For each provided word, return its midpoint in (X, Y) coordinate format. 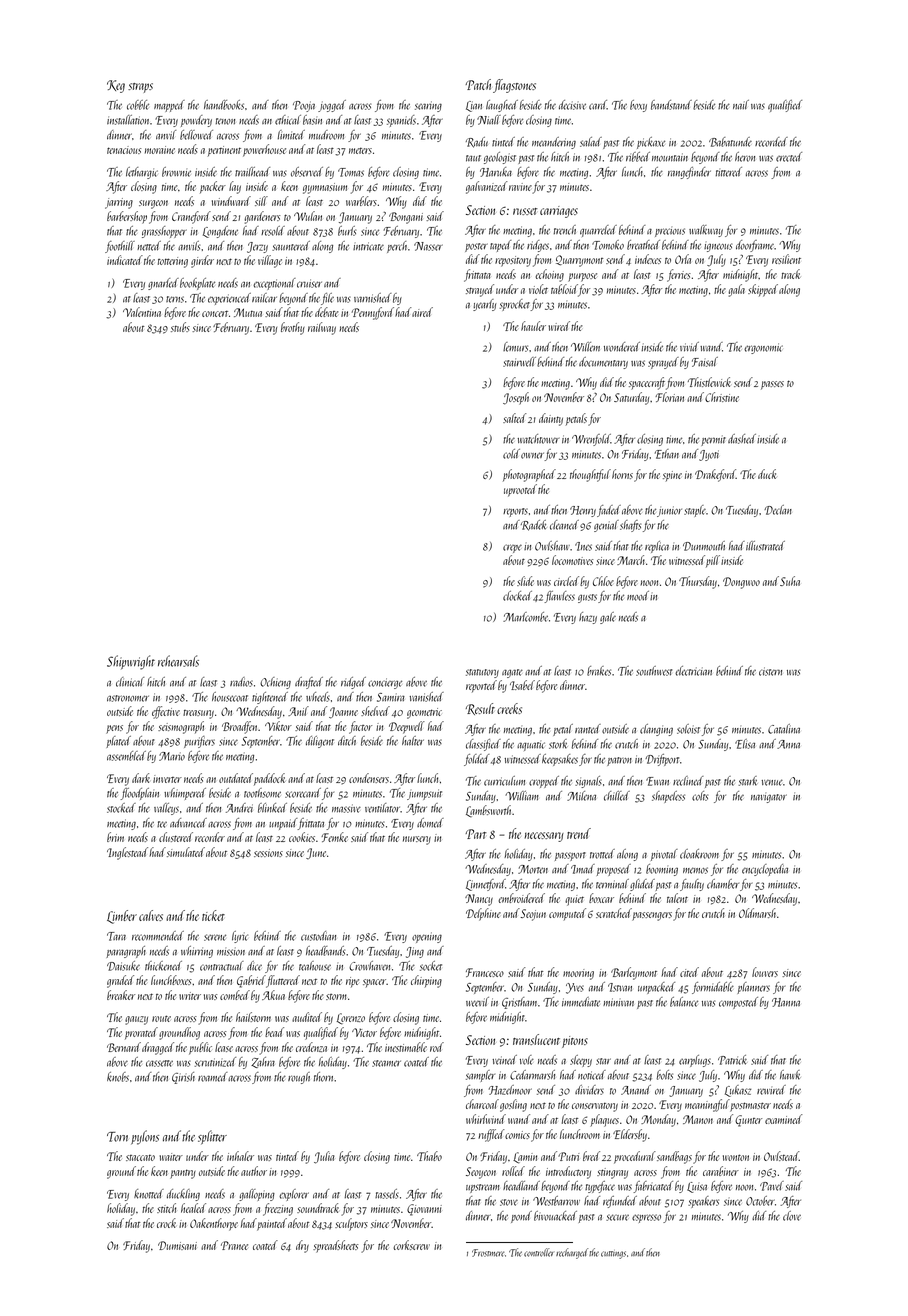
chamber (723, 884)
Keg (116, 86)
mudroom (326, 135)
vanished (427, 697)
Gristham (519, 1003)
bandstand (671, 105)
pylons (145, 1137)
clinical (130, 682)
